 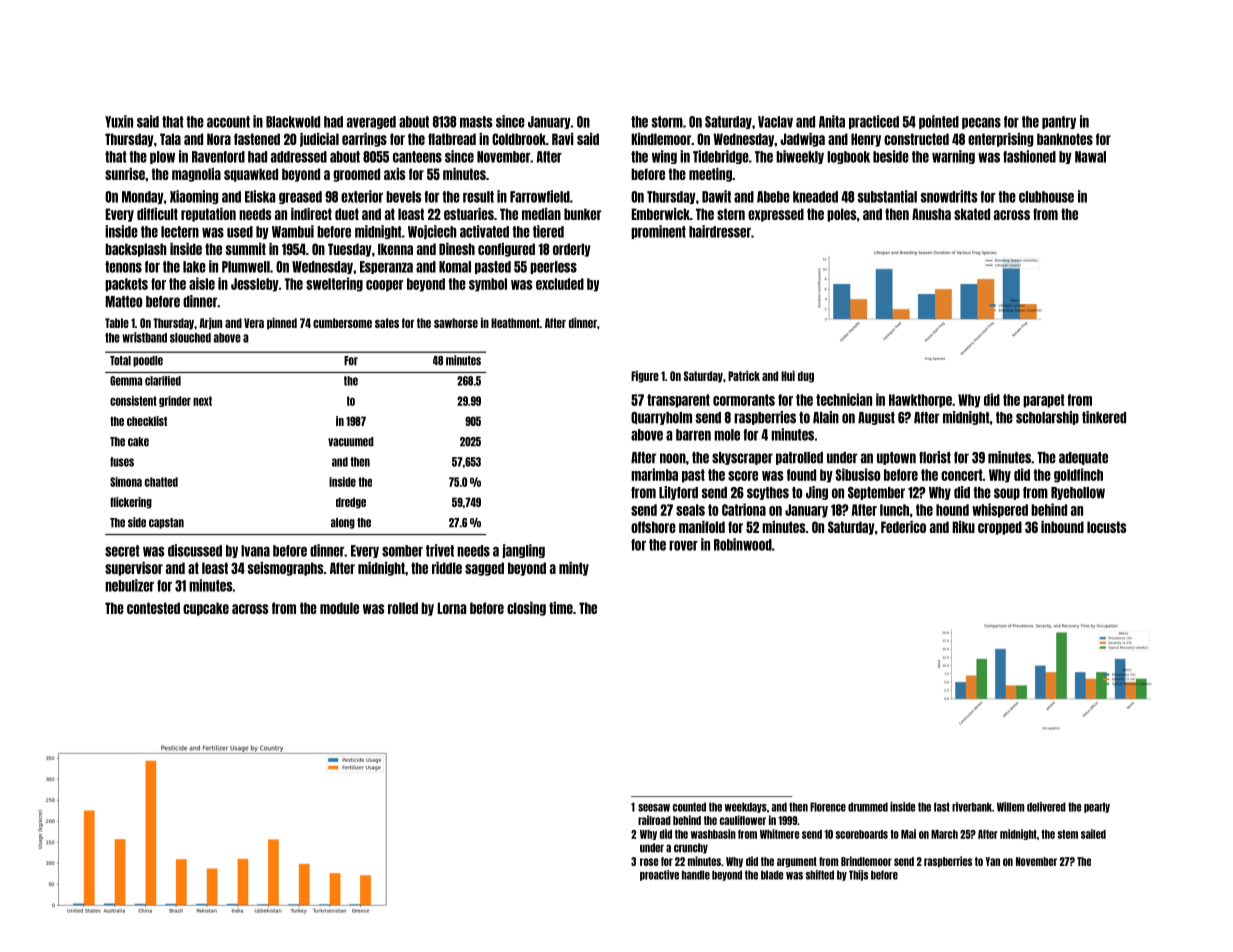 What do you see at coordinates (935, 457) in the screenshot?
I see `florist` at bounding box center [935, 457].
